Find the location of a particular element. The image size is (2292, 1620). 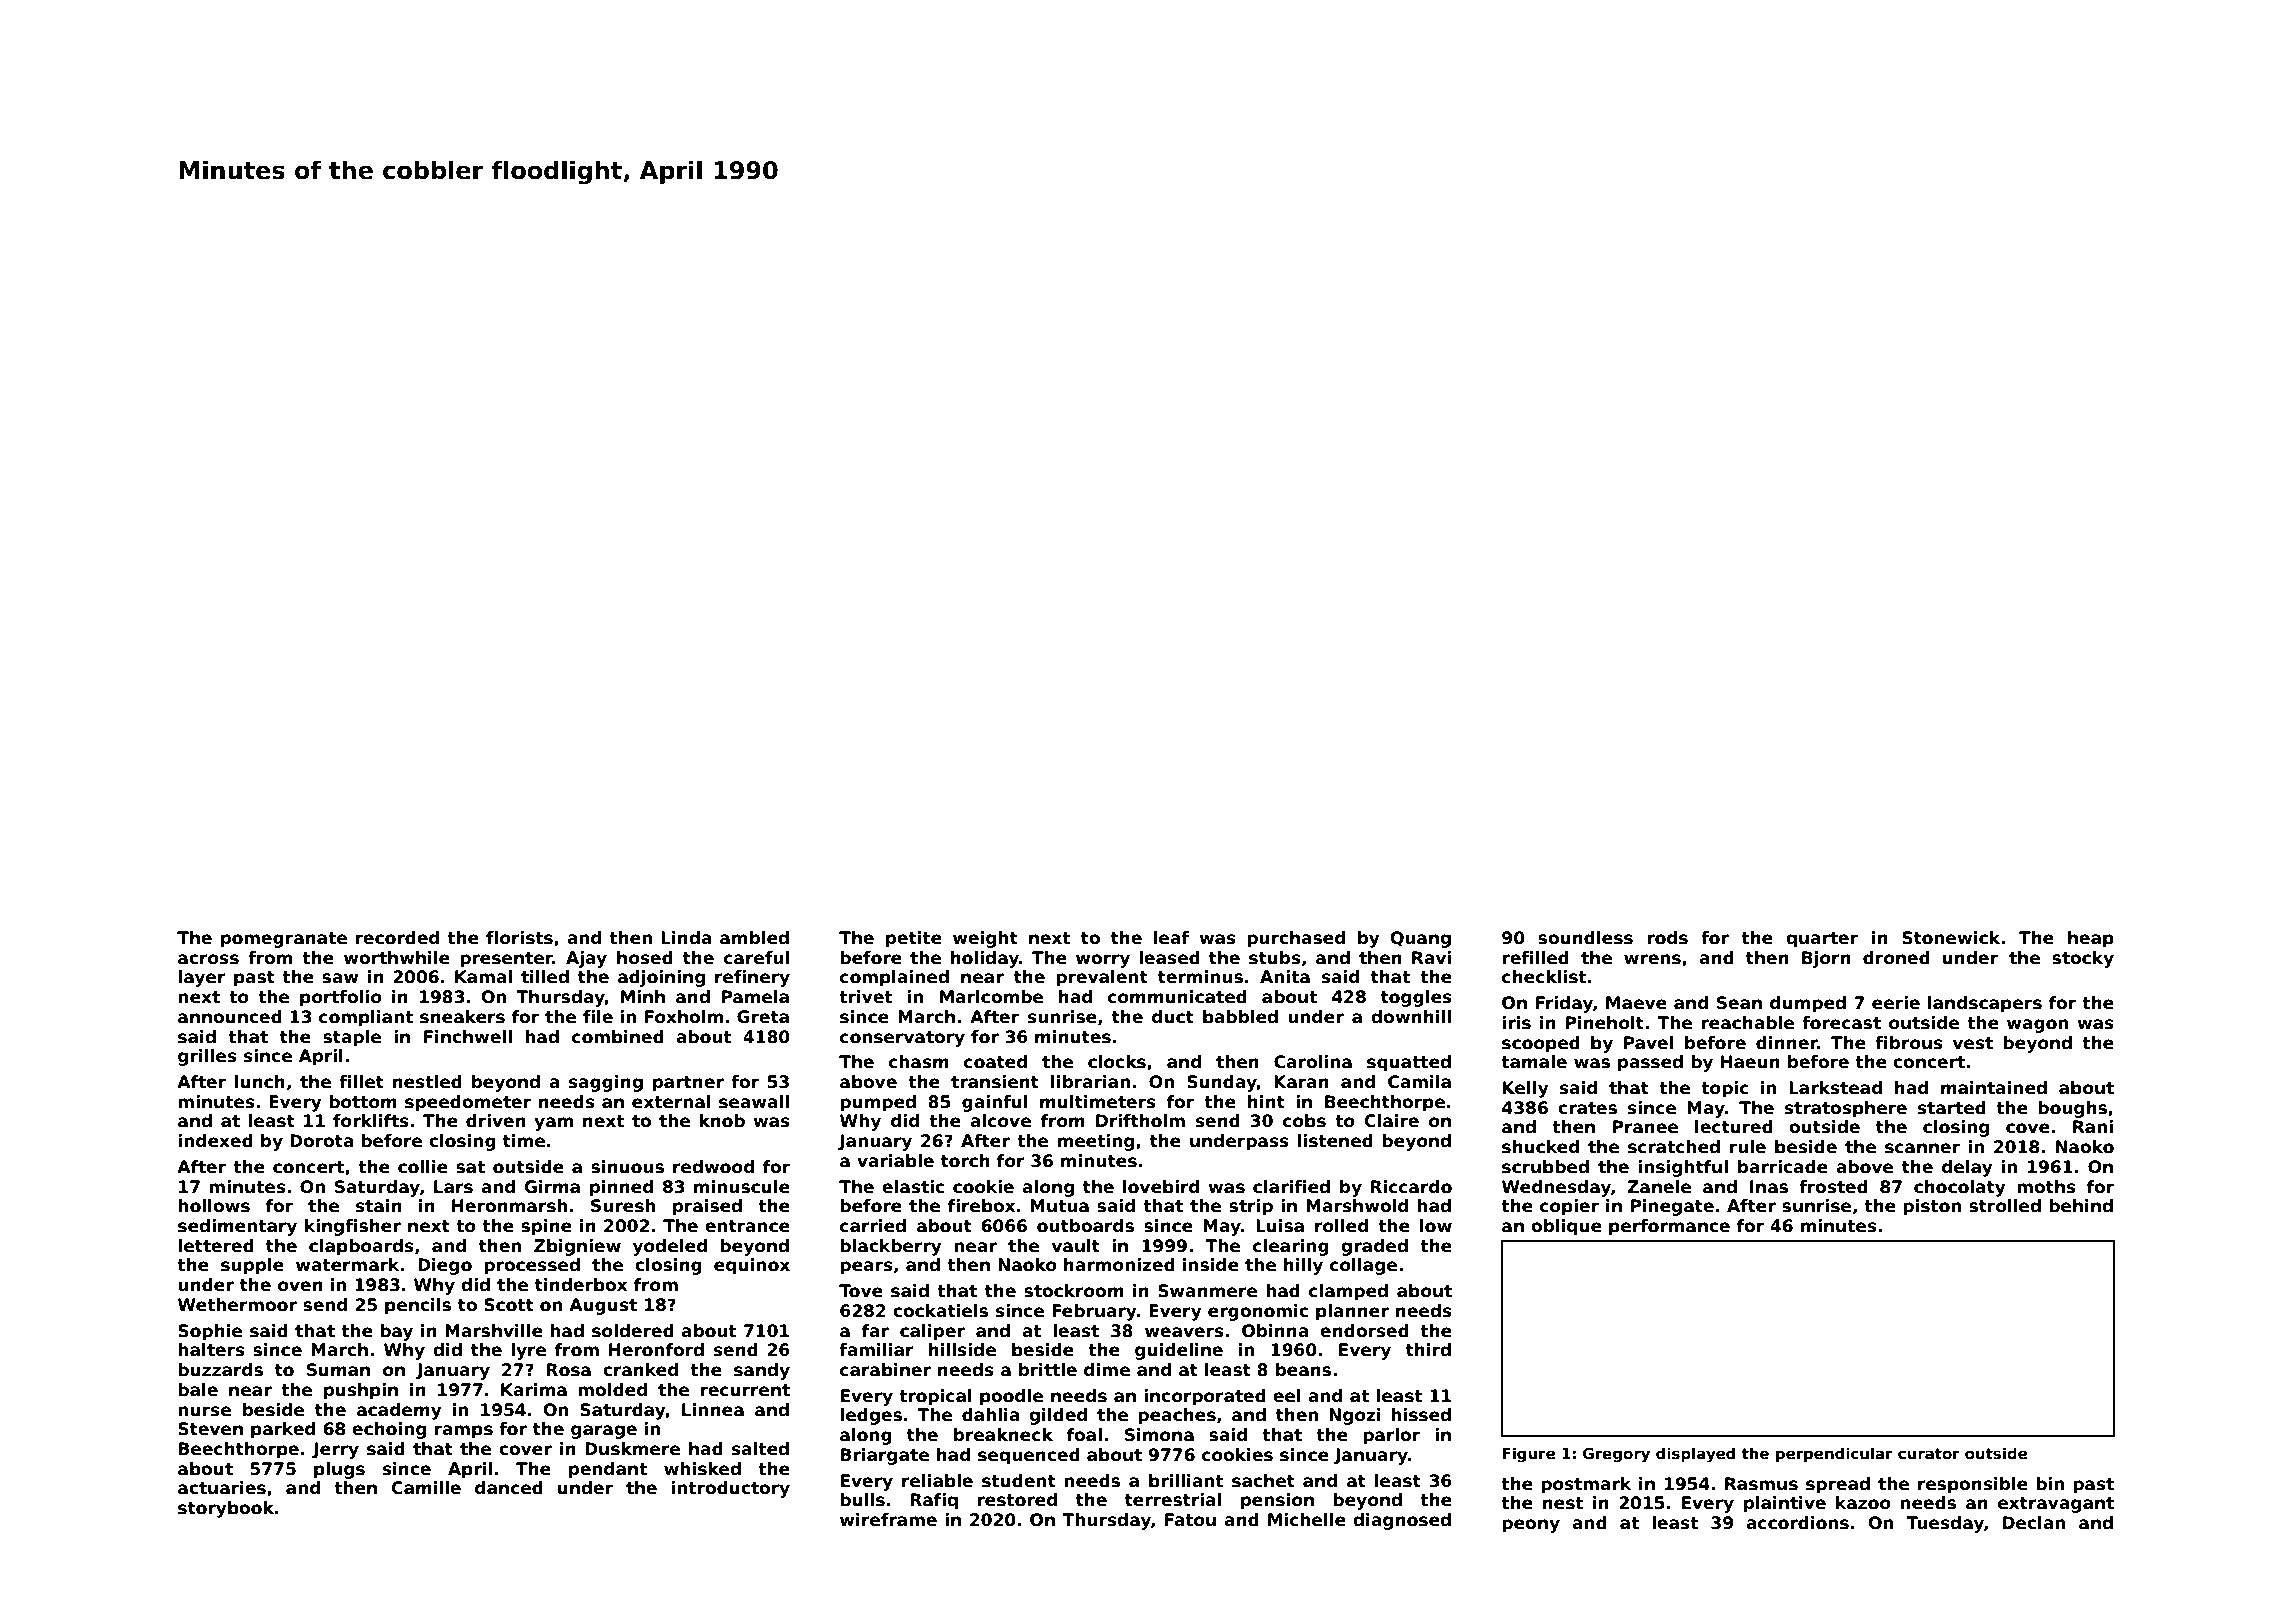

Marshville is located at coordinates (494, 1331).
